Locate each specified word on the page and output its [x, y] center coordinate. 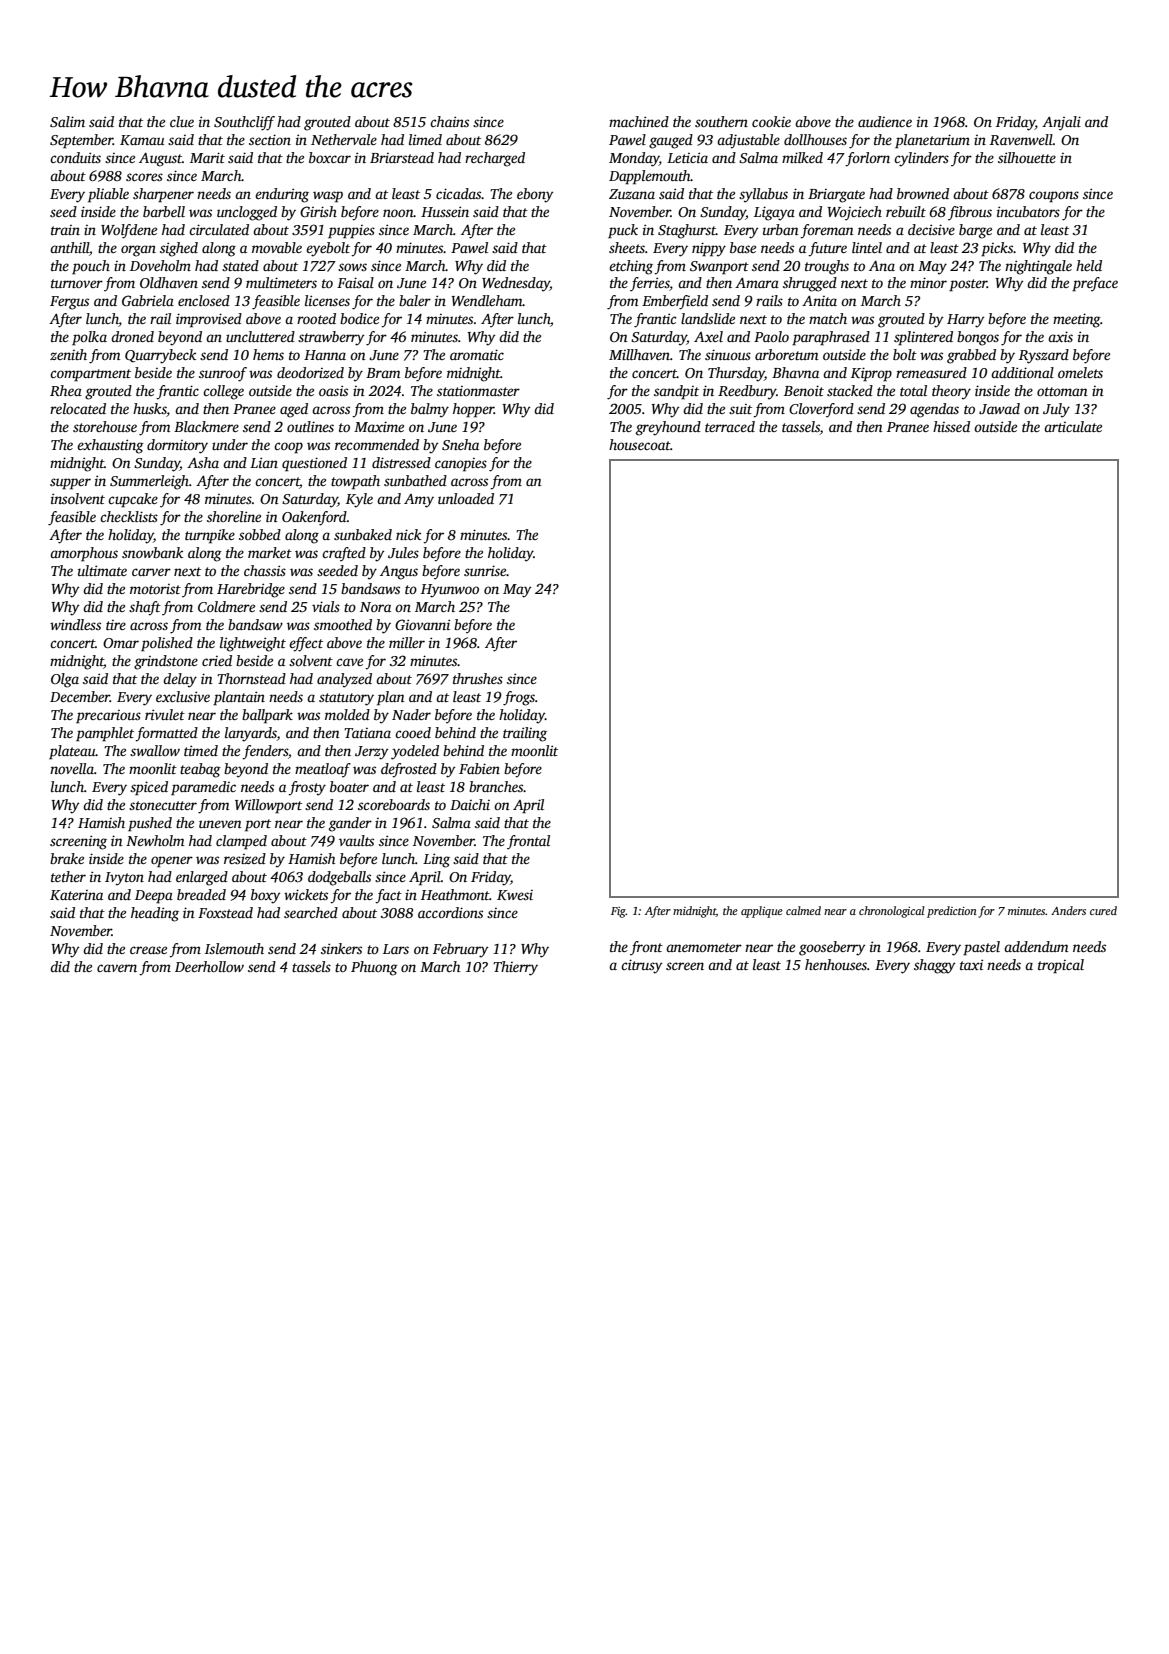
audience [885, 121]
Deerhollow [209, 966]
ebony [535, 195]
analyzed [344, 680]
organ [138, 251]
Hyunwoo [450, 591]
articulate [1073, 426]
